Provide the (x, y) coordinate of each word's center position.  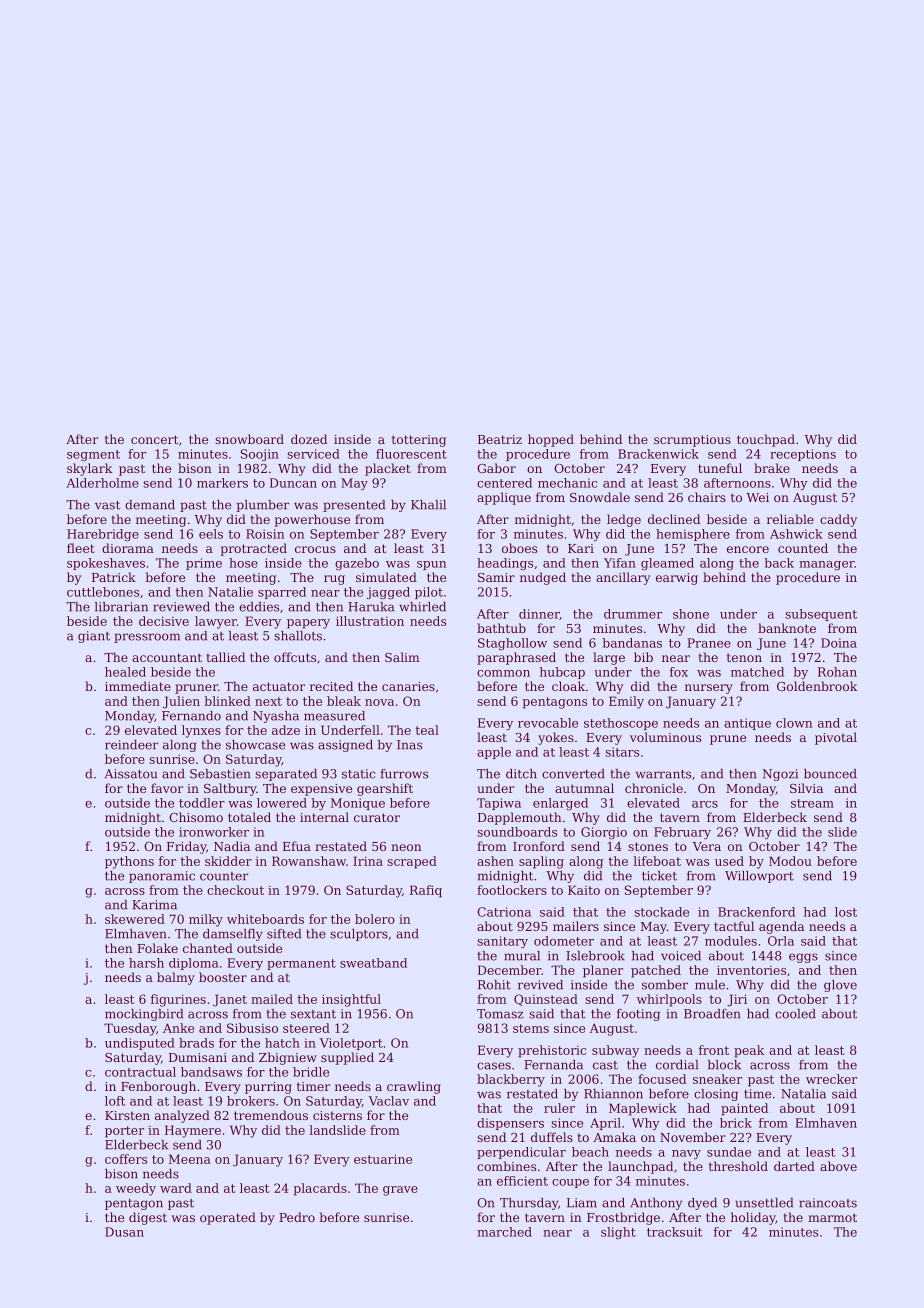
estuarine (383, 1159)
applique (504, 498)
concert (154, 439)
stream (812, 803)
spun (431, 565)
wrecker (831, 1079)
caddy (838, 520)
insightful (351, 1000)
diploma (194, 964)
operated (228, 1218)
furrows (404, 774)
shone (691, 614)
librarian (121, 607)
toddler (202, 803)
